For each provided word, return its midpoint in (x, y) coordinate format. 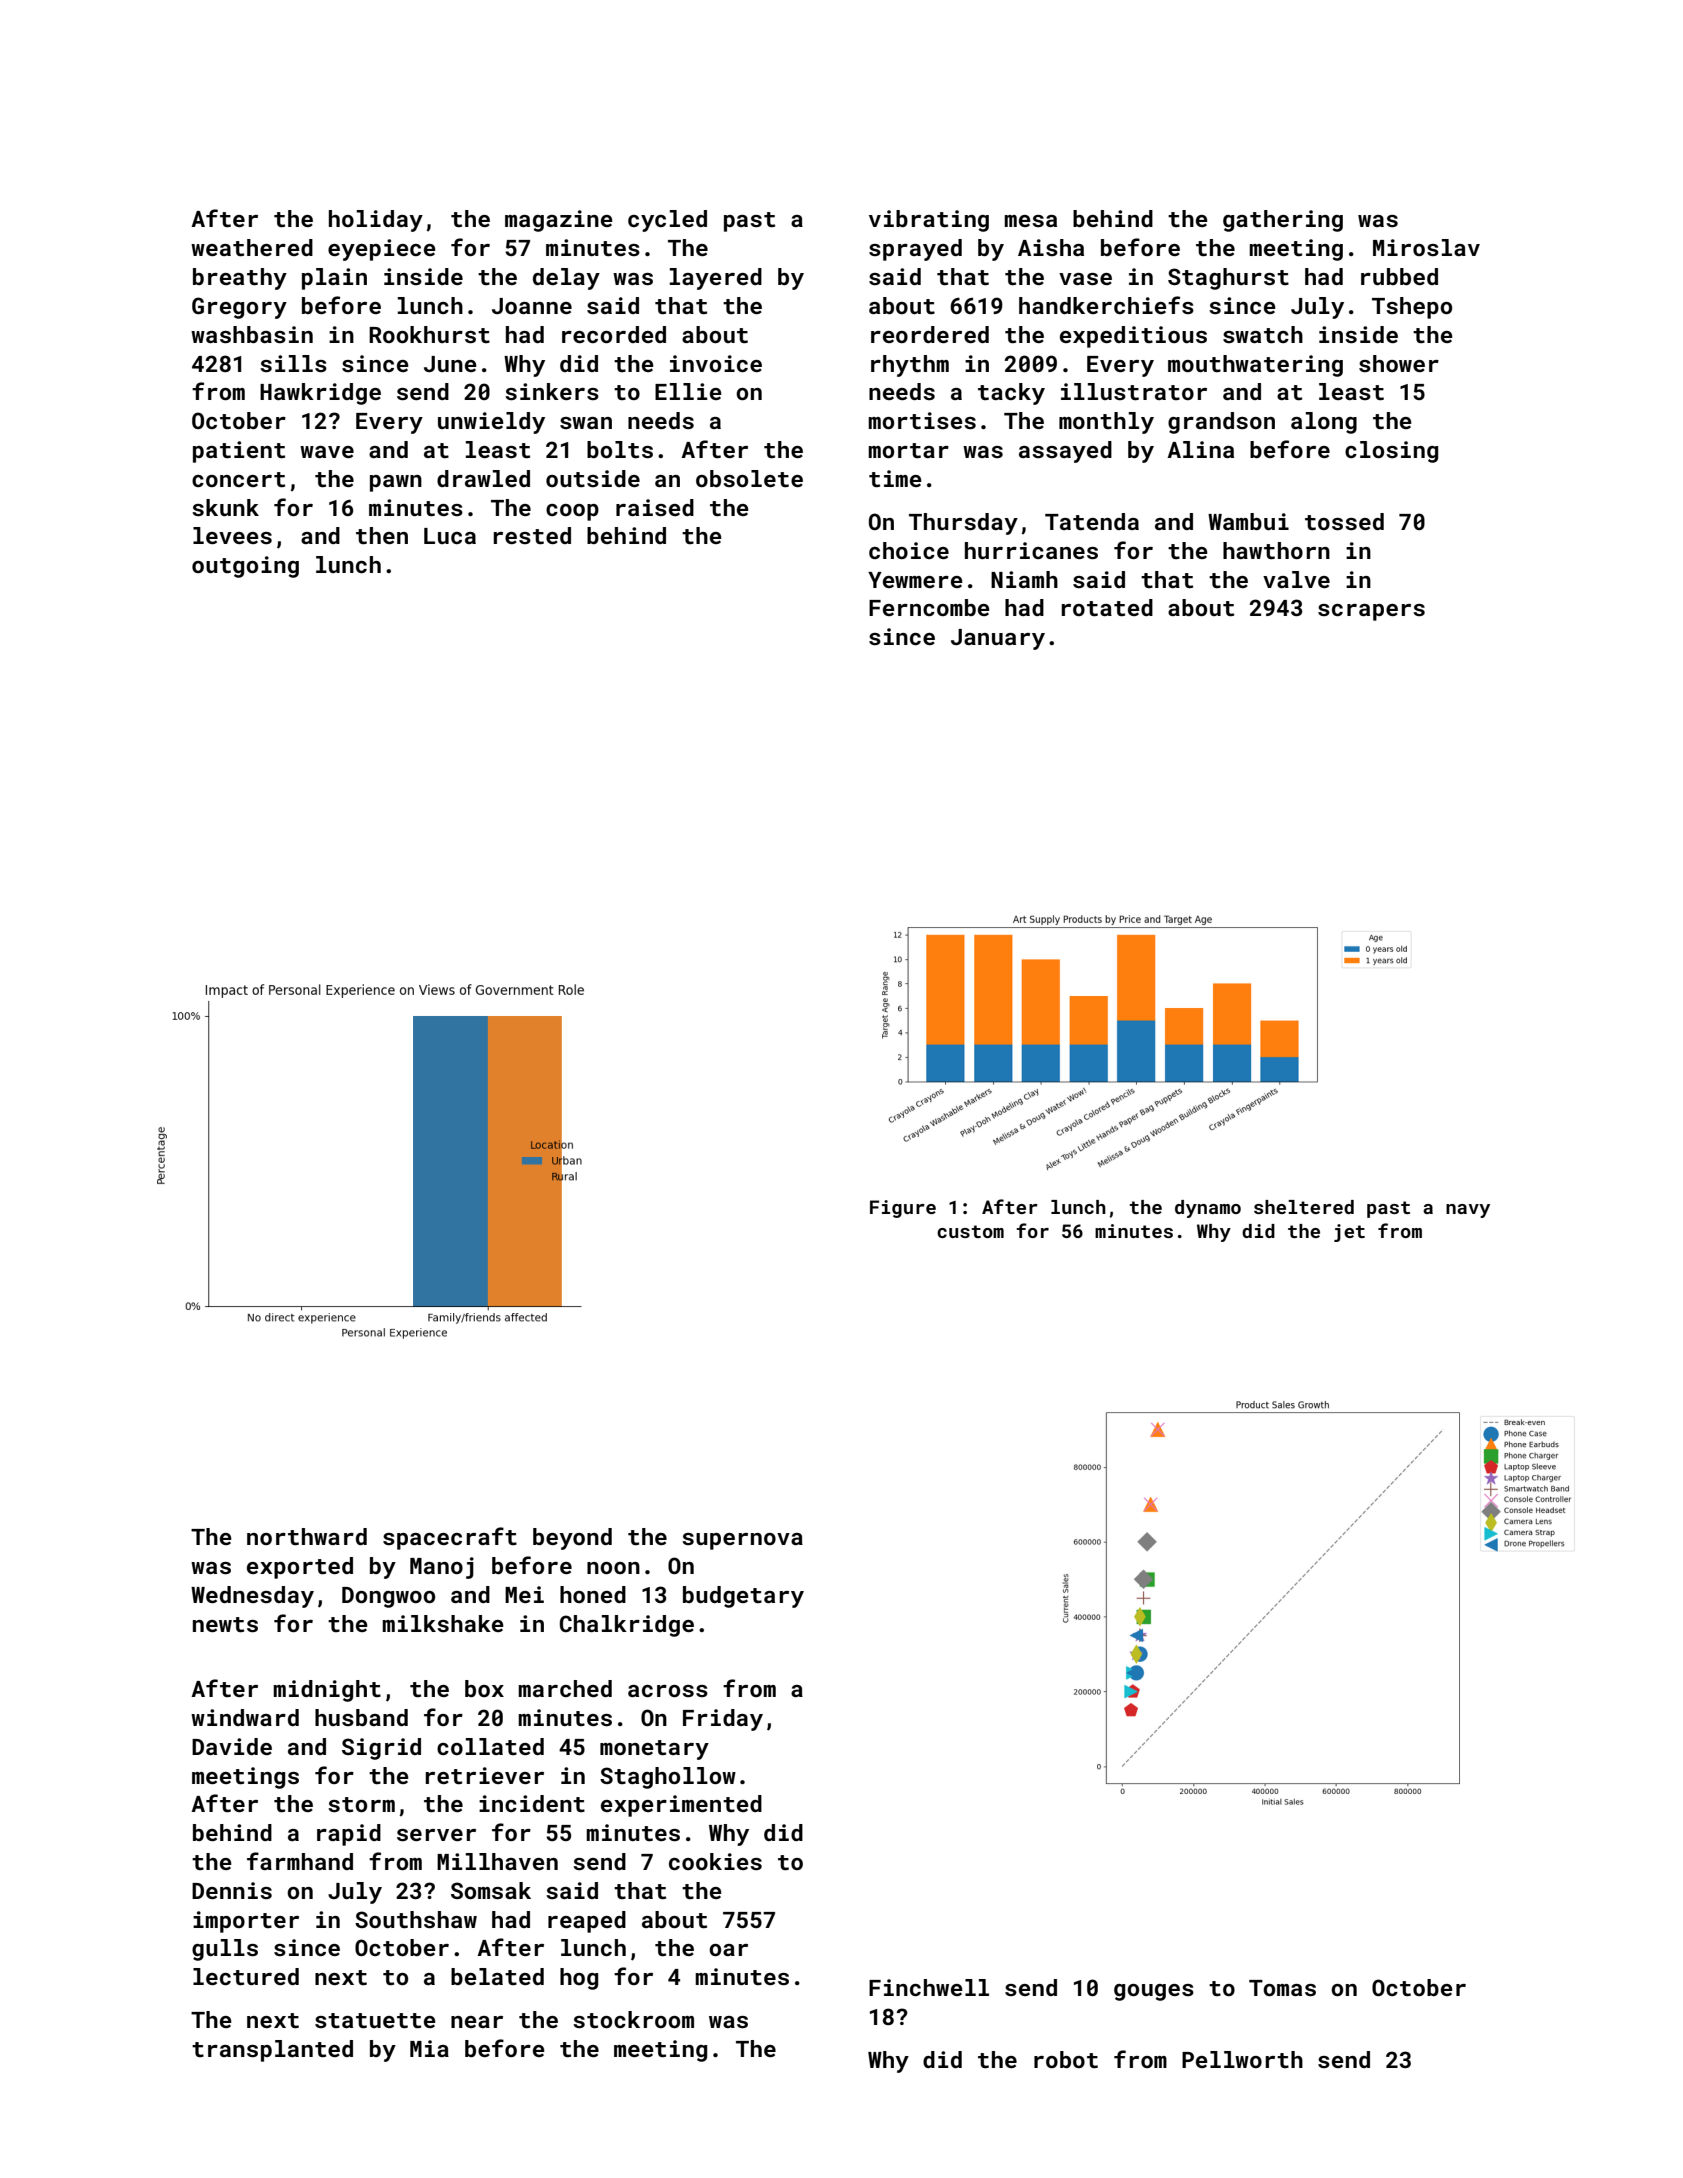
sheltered (1304, 1207)
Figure (903, 1209)
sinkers (552, 391)
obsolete (749, 478)
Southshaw (416, 1919)
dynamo (1208, 1209)
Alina (1200, 449)
